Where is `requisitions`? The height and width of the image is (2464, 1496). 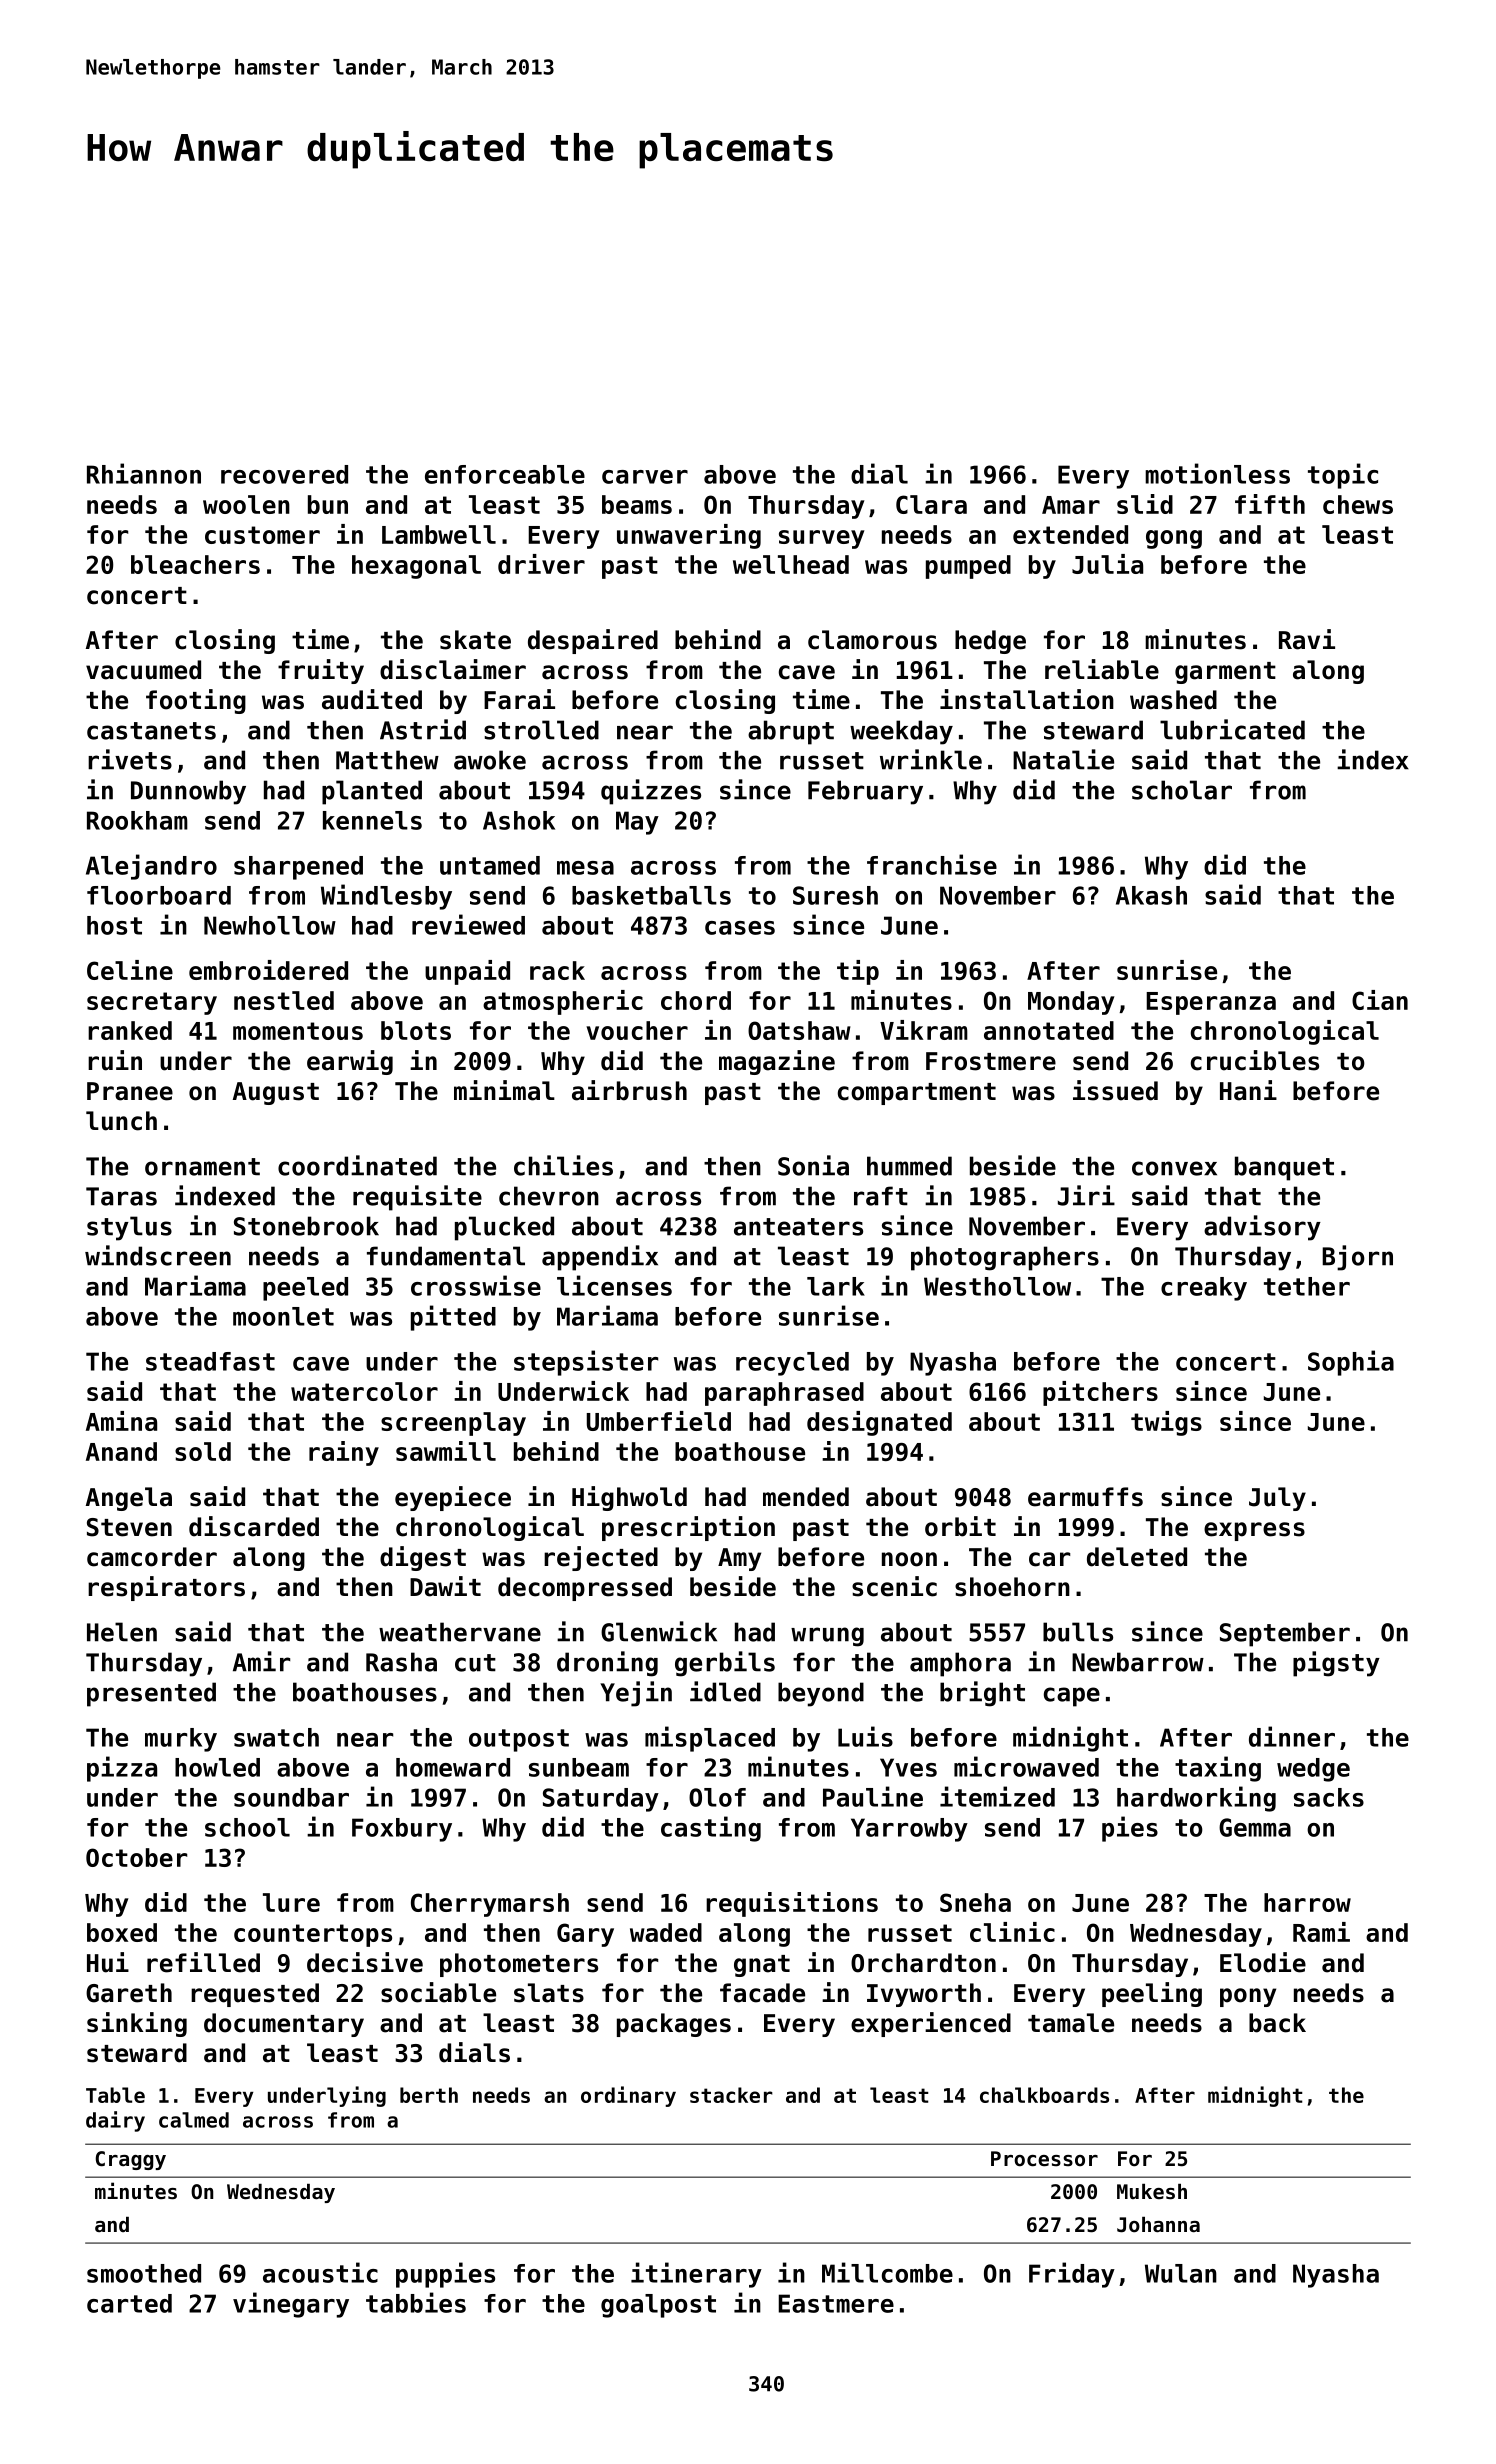 requisitions is located at coordinates (792, 1904).
